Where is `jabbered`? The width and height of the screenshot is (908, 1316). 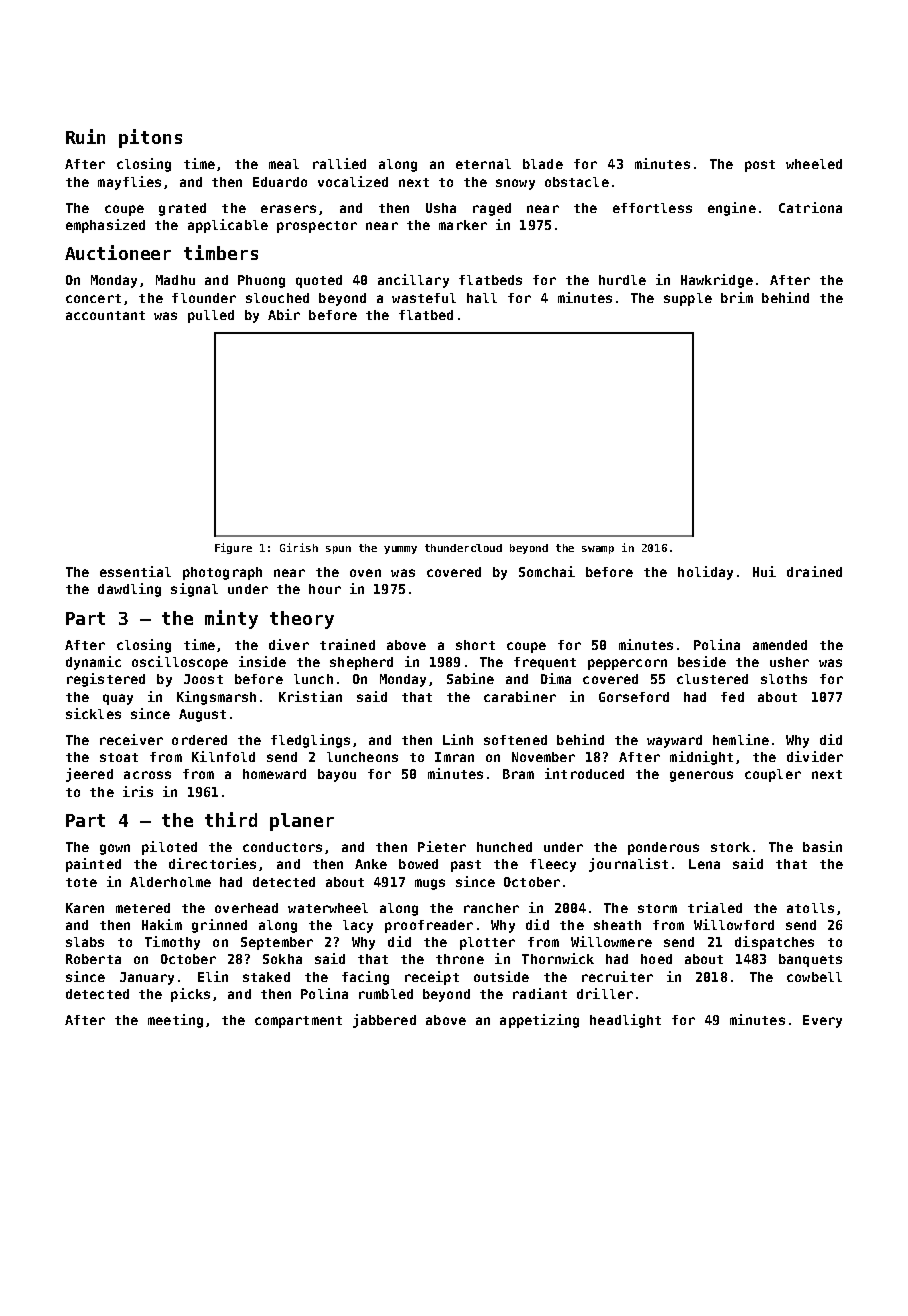 jabbered is located at coordinates (384, 1021).
